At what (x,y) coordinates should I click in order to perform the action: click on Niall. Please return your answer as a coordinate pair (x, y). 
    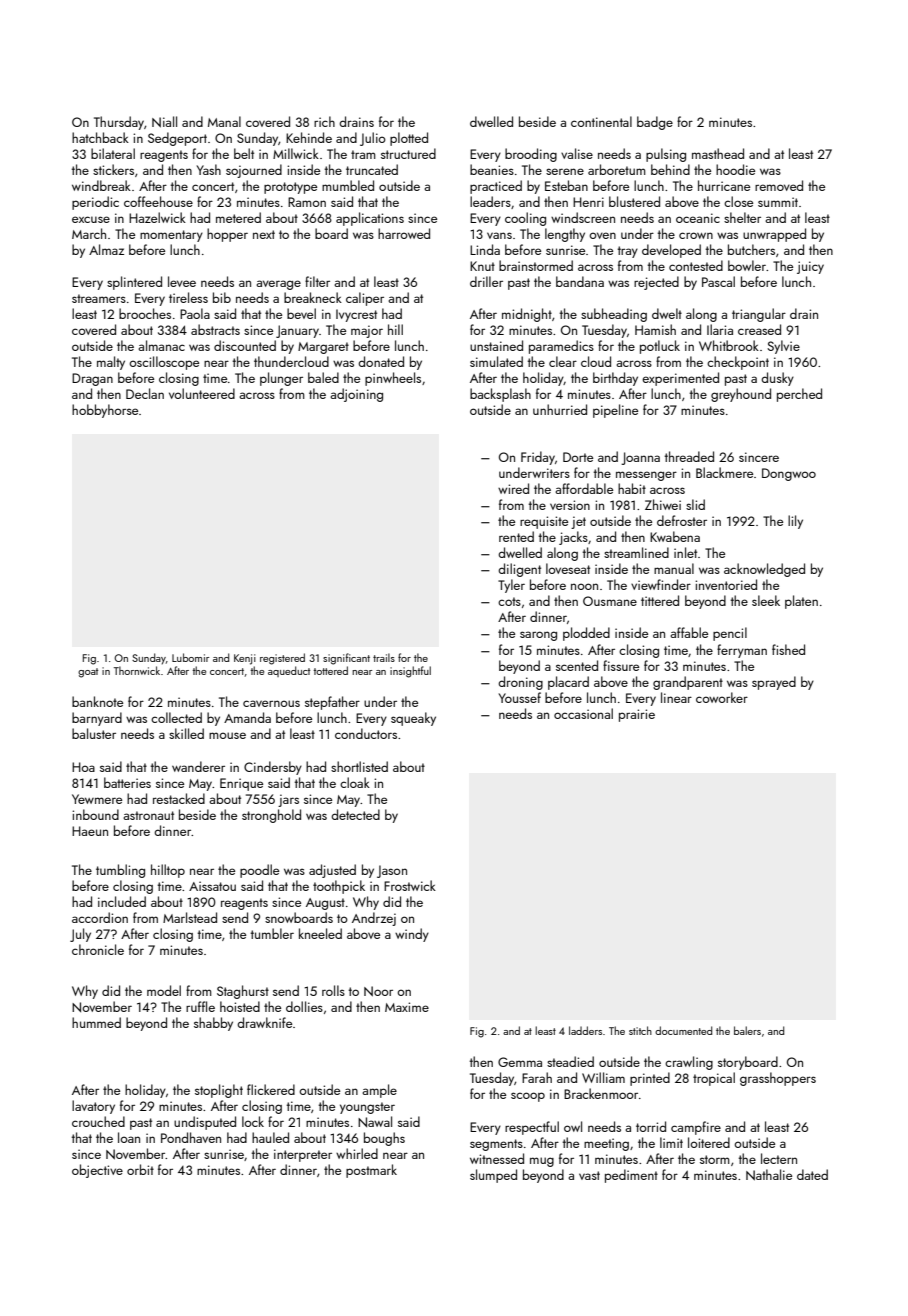
    Looking at the image, I should click on (164, 122).
